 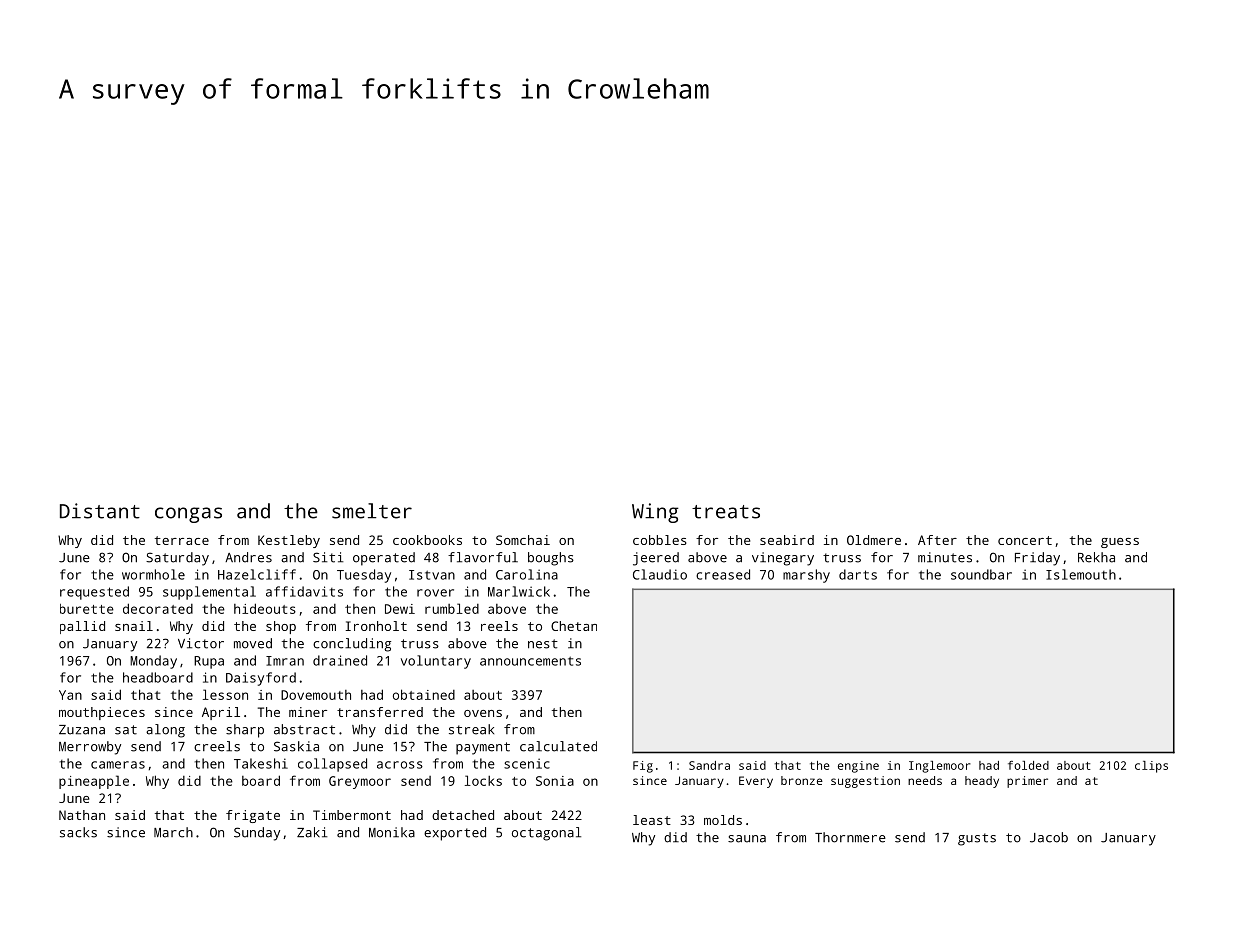 What do you see at coordinates (82, 815) in the document?
I see `Nathan` at bounding box center [82, 815].
